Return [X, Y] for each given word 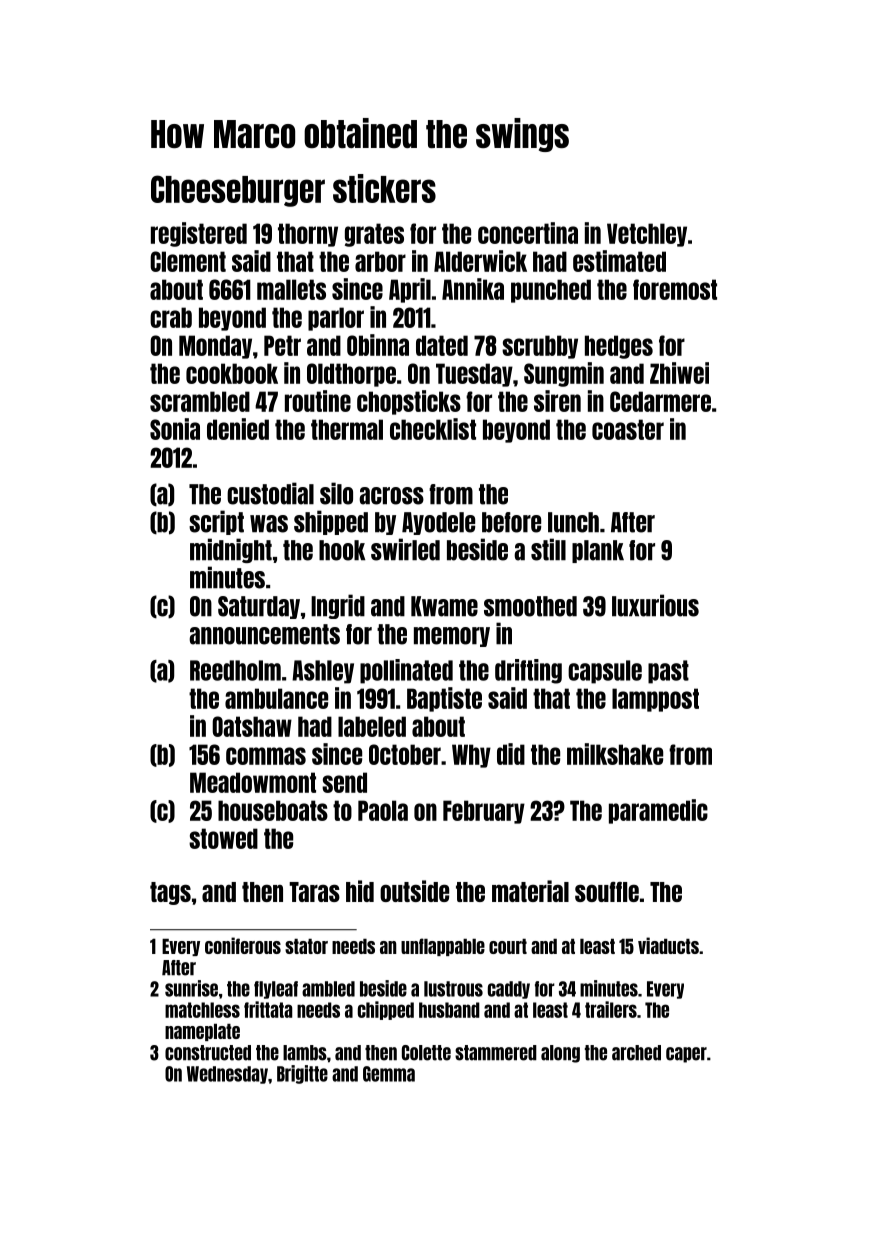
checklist [433, 429]
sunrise [191, 988]
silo [336, 493]
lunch [573, 522]
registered [199, 234]
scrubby [540, 347]
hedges [619, 347]
